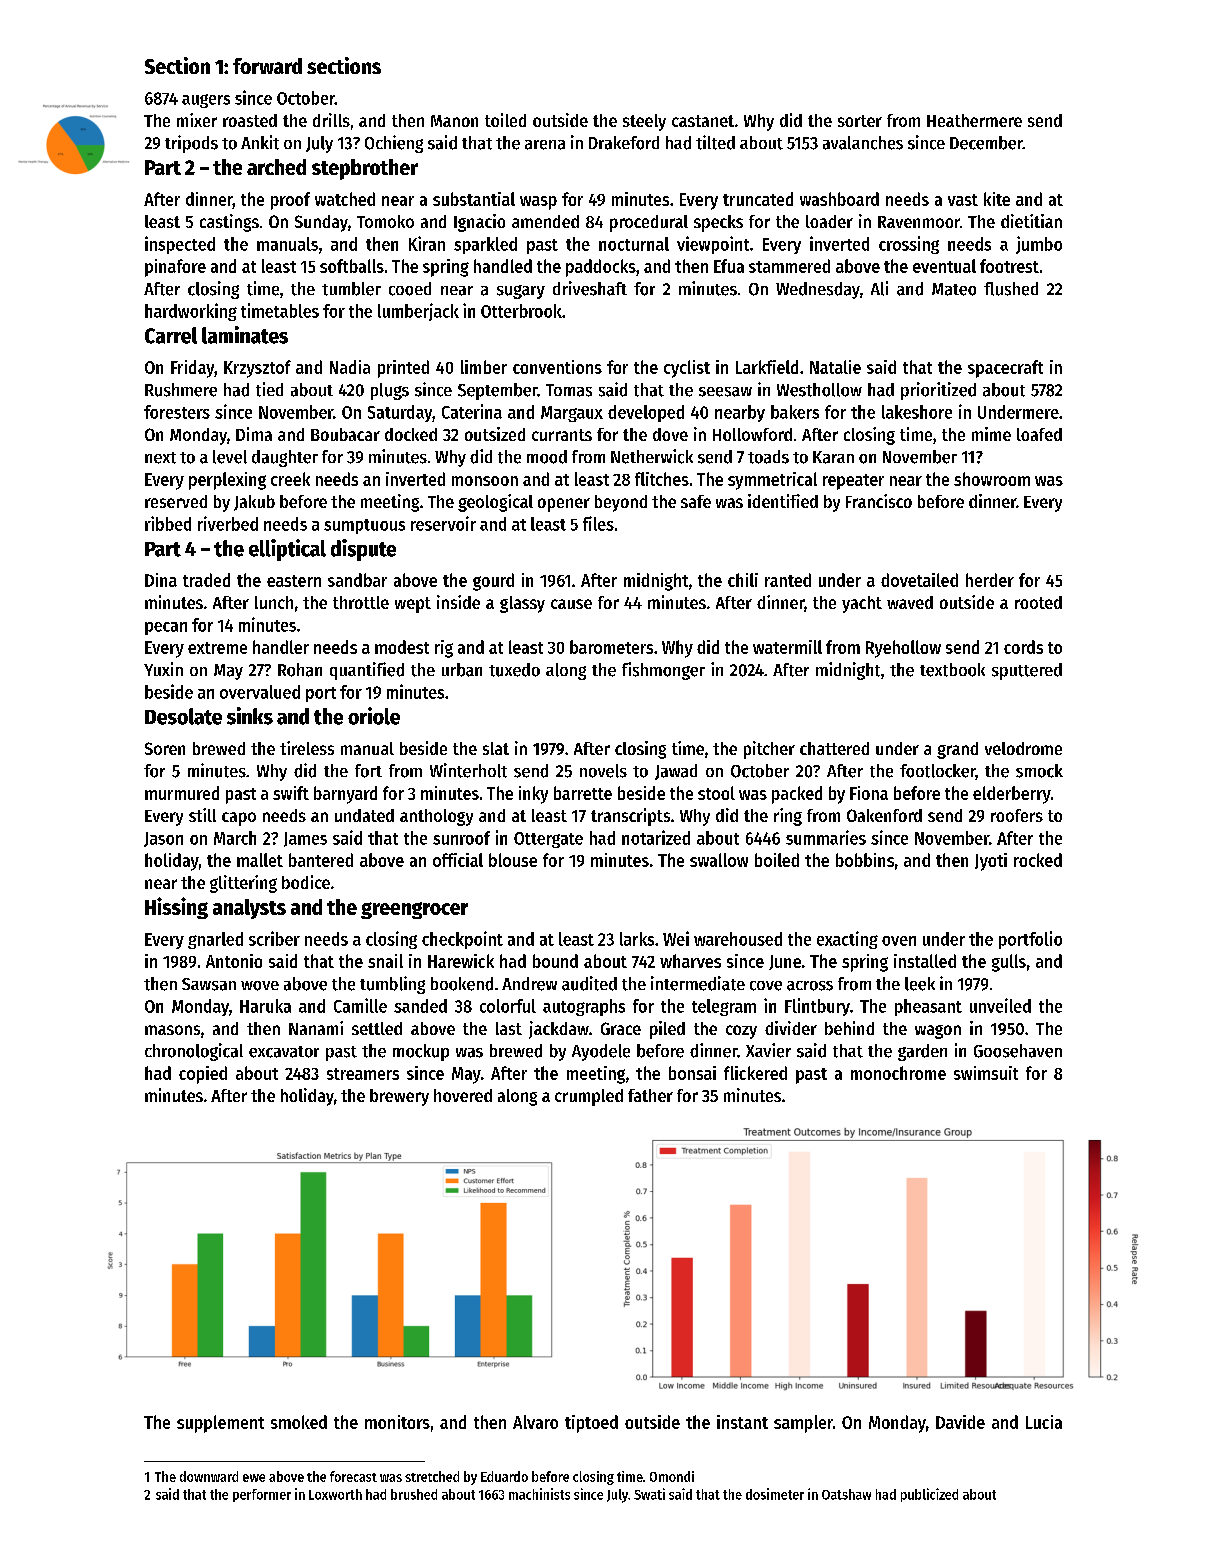 The width and height of the screenshot is (1207, 1562). I want to click on supplement, so click(220, 1424).
